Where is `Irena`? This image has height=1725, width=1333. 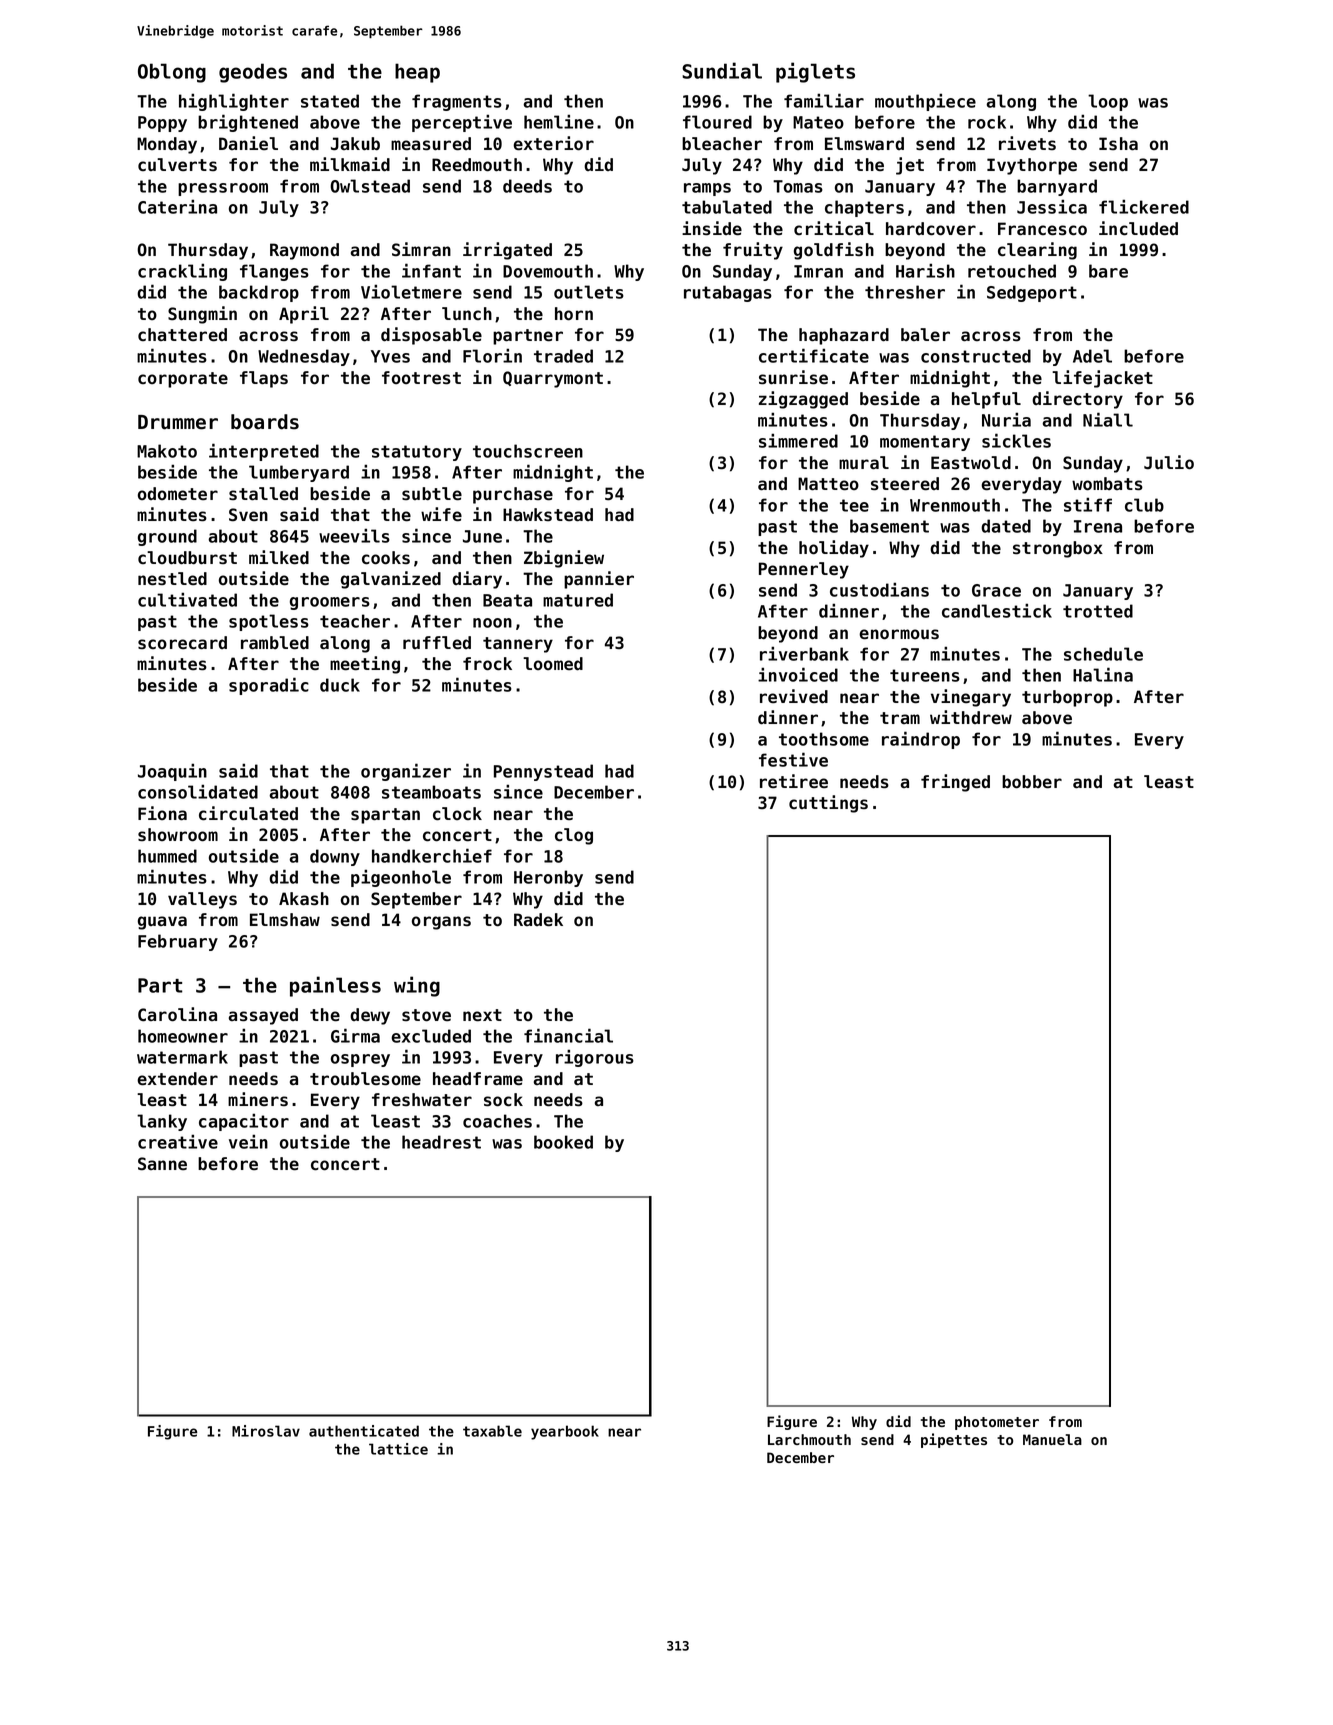
Irena is located at coordinates (1098, 526).
